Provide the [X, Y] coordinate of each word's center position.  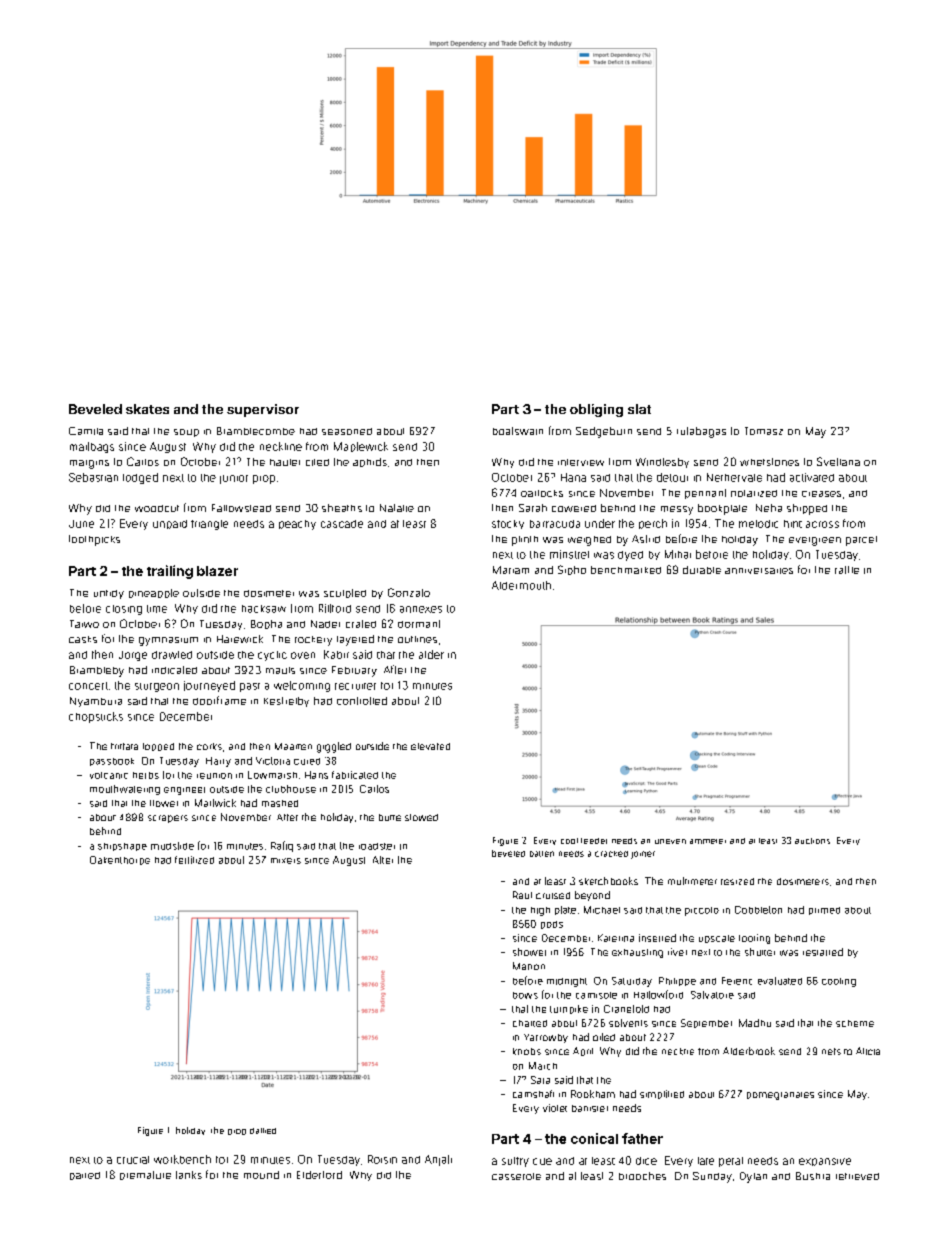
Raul [522, 895]
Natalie [397, 508]
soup [186, 433]
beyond [592, 896]
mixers [286, 861]
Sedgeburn [604, 432]
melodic [758, 524]
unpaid [170, 524]
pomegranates [780, 1096]
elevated [430, 746]
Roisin [382, 1159]
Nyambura [96, 702]
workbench [182, 1159]
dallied [263, 1131]
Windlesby [662, 463]
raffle [847, 570]
